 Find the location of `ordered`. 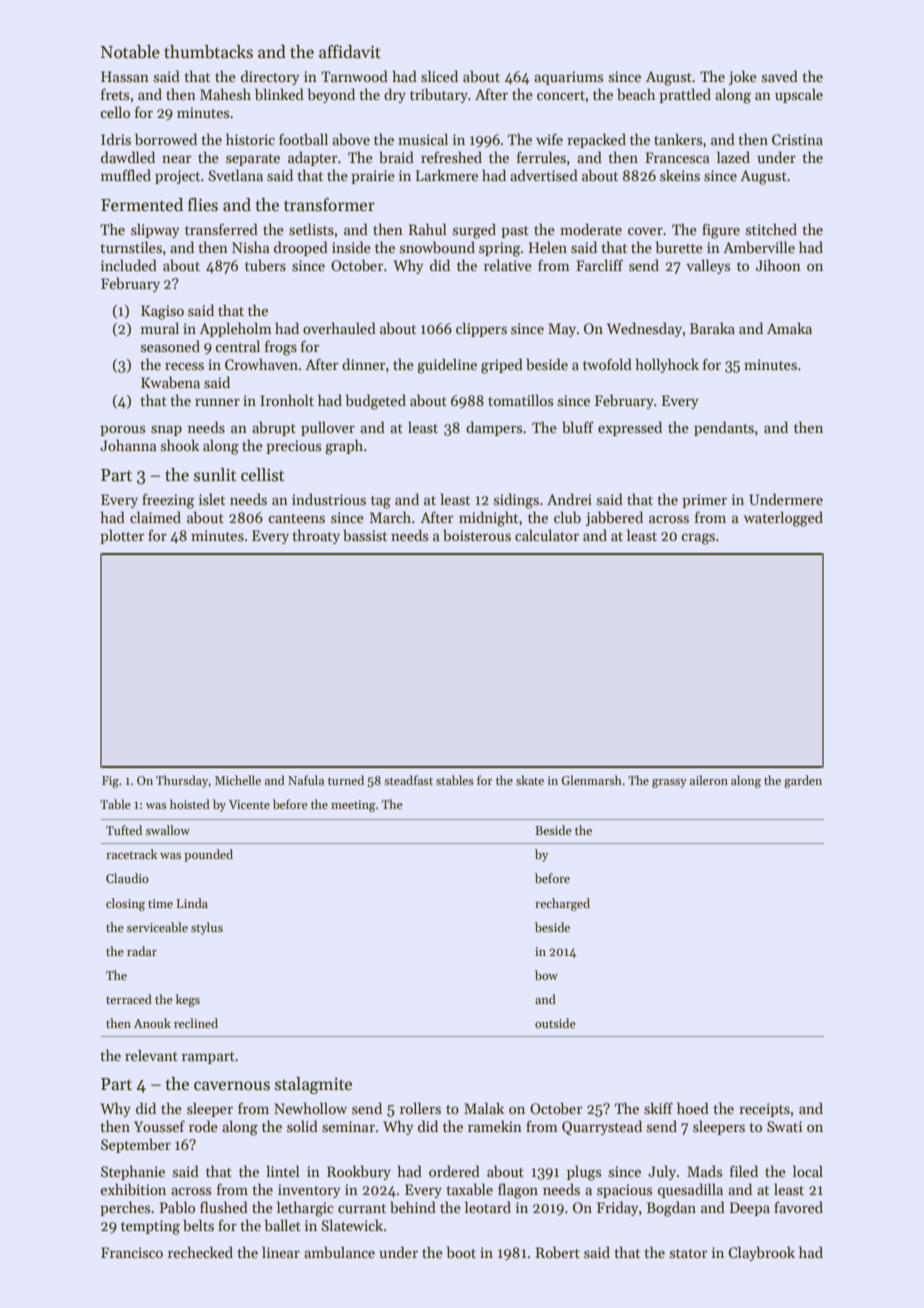

ordered is located at coordinates (454, 1171).
